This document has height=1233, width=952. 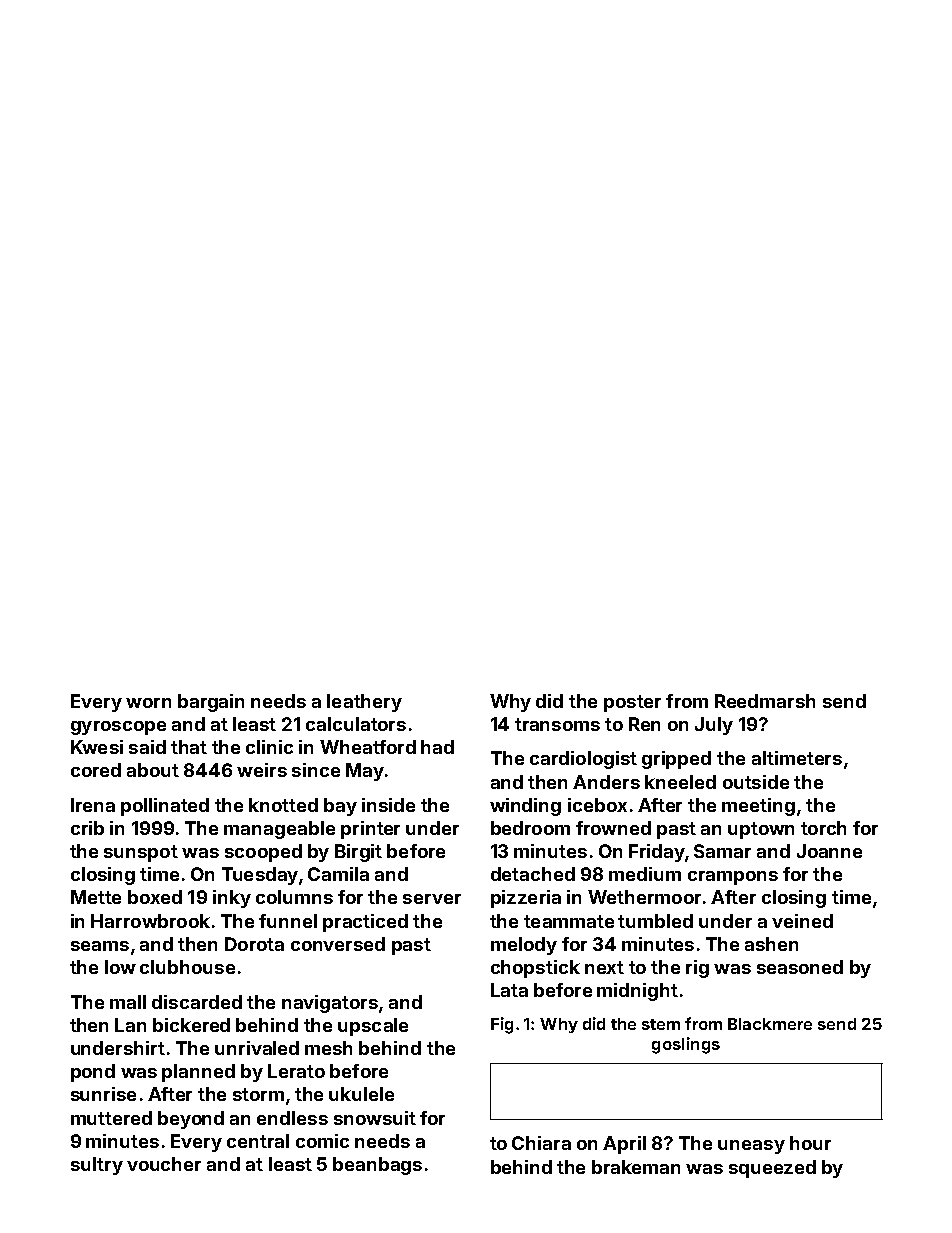 What do you see at coordinates (765, 701) in the document?
I see `Reedmarsh` at bounding box center [765, 701].
